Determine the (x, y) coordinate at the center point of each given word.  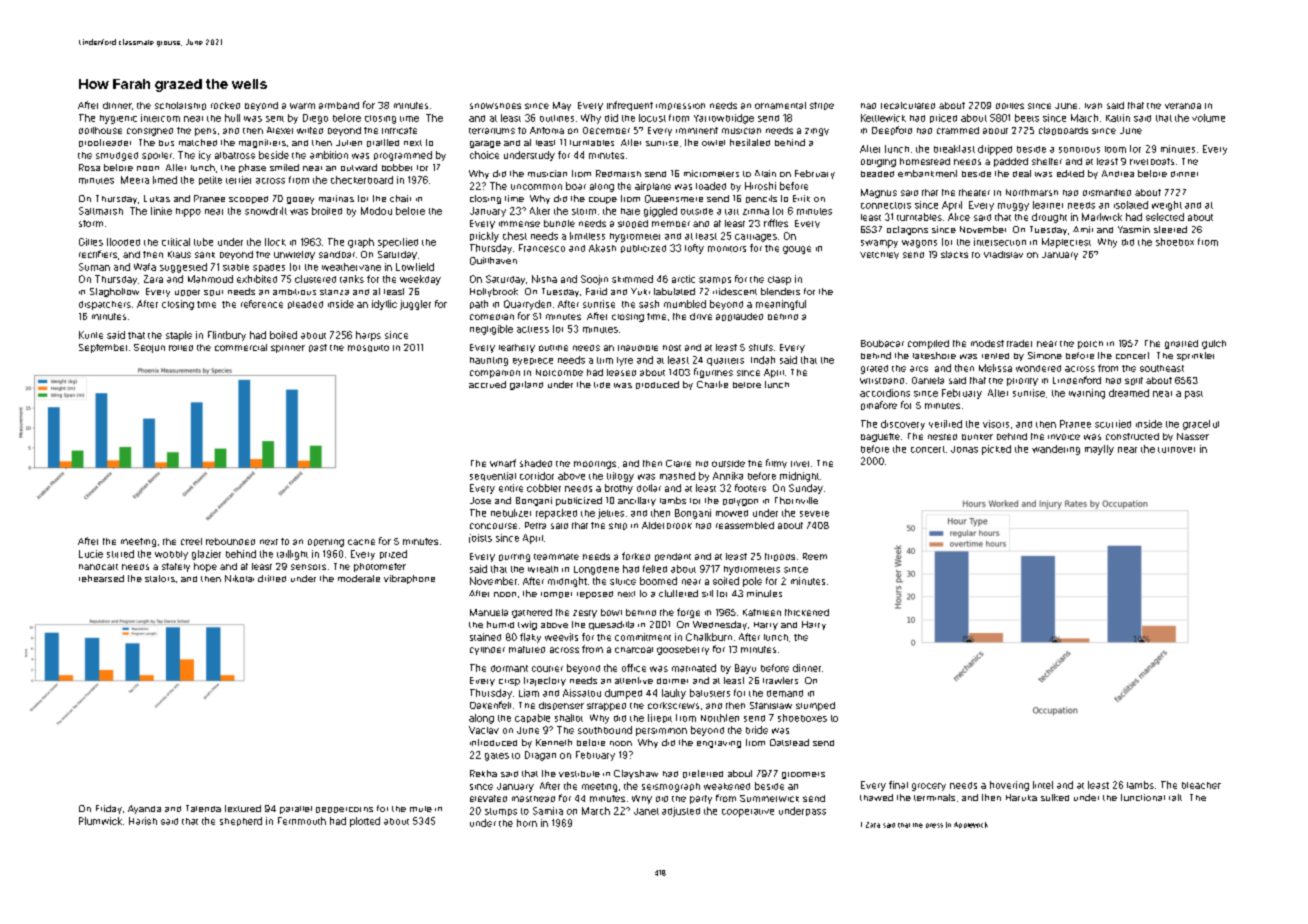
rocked (225, 105)
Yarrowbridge (724, 119)
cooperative (748, 813)
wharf (503, 463)
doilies (1010, 106)
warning (1087, 394)
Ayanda (144, 809)
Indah (763, 360)
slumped (815, 706)
